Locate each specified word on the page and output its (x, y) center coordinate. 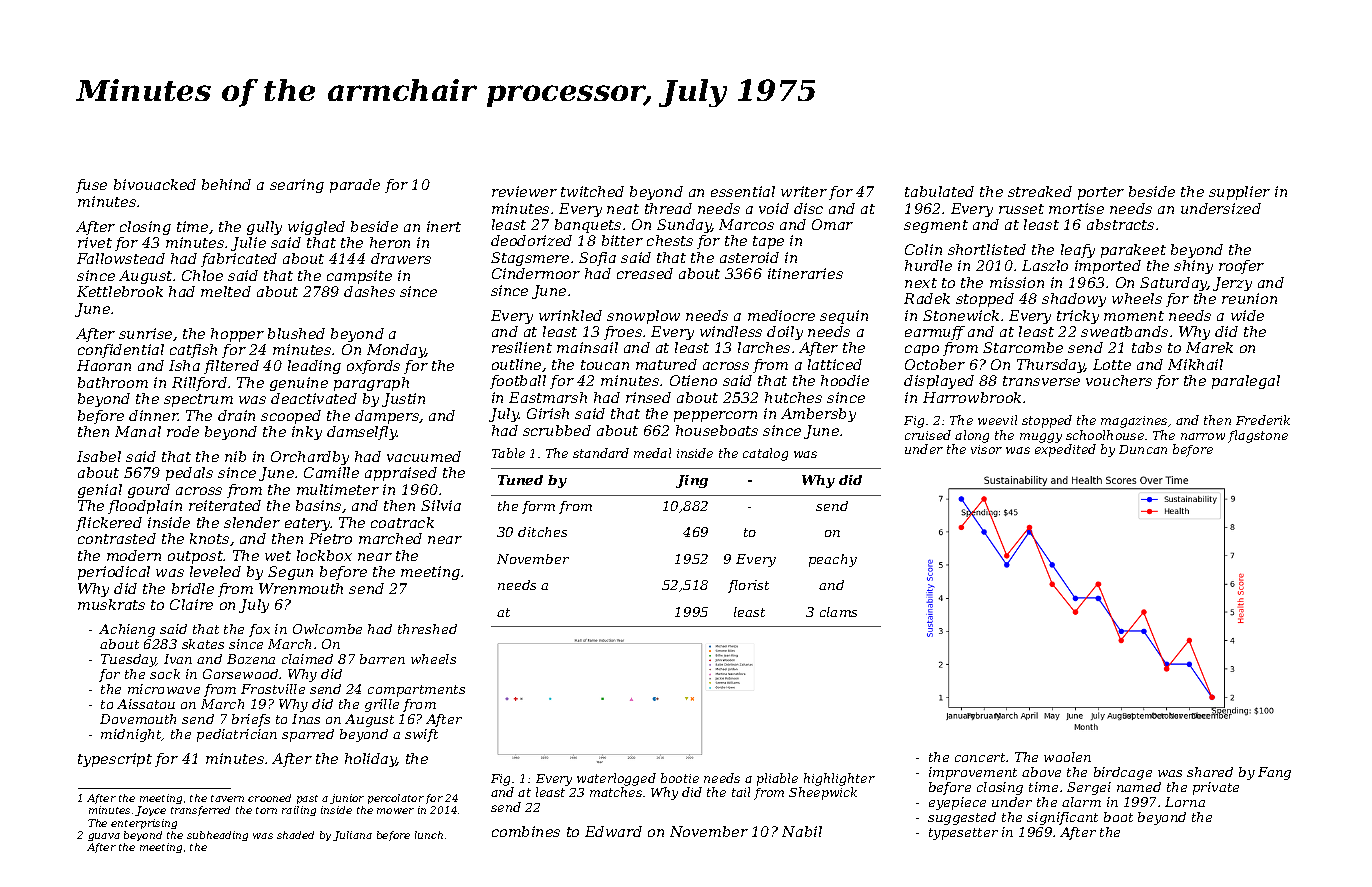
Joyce (150, 811)
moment (1134, 316)
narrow (1203, 436)
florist (748, 586)
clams (838, 612)
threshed (427, 629)
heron (390, 242)
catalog (765, 454)
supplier (1239, 193)
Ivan (178, 659)
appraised (401, 474)
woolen (1067, 757)
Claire (191, 604)
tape (768, 242)
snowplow (643, 317)
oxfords (373, 367)
